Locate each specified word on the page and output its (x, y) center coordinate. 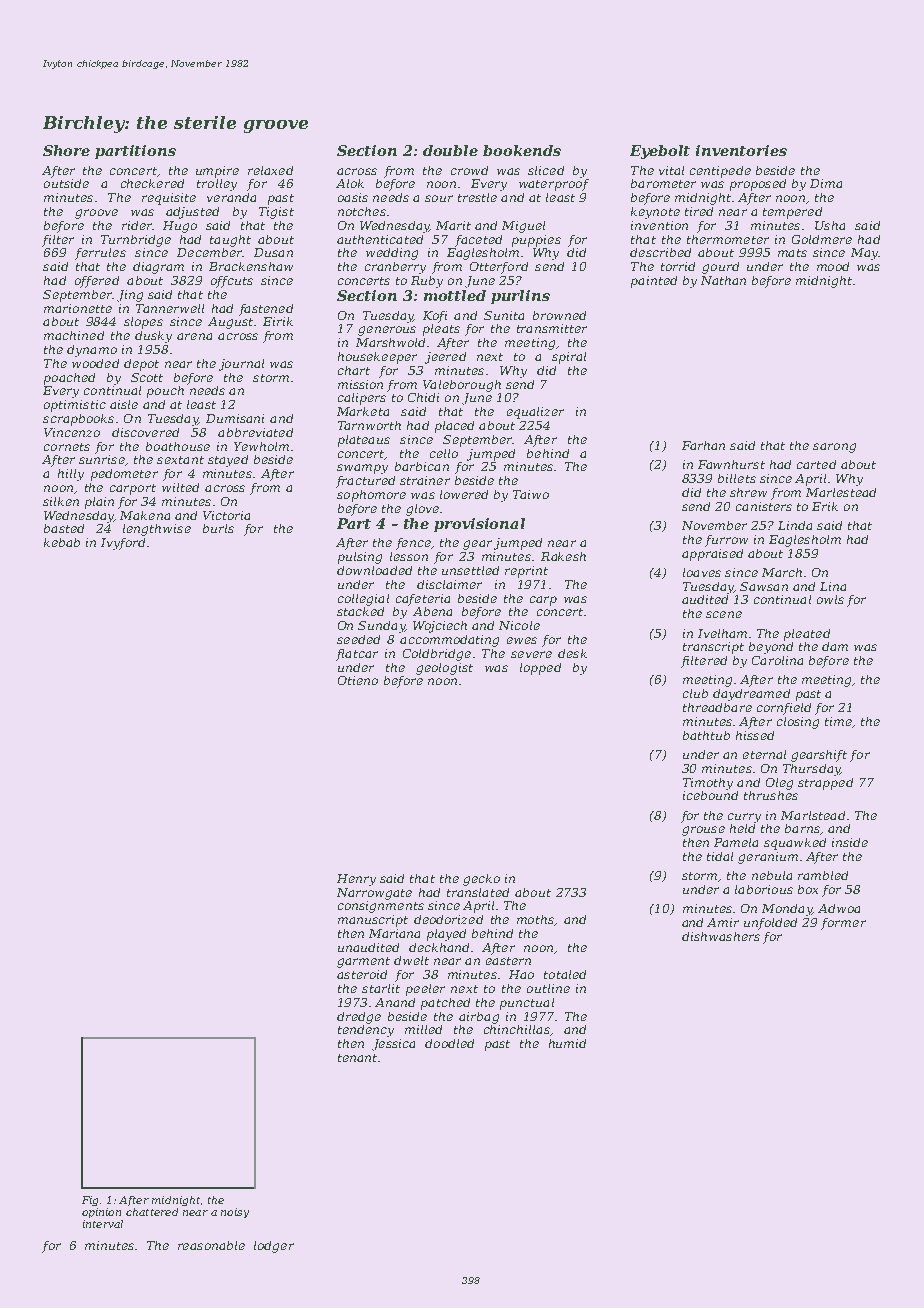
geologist (444, 669)
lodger (274, 1247)
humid (567, 1043)
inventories (741, 150)
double (450, 150)
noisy (235, 1213)
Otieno (358, 680)
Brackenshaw (251, 266)
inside (850, 842)
